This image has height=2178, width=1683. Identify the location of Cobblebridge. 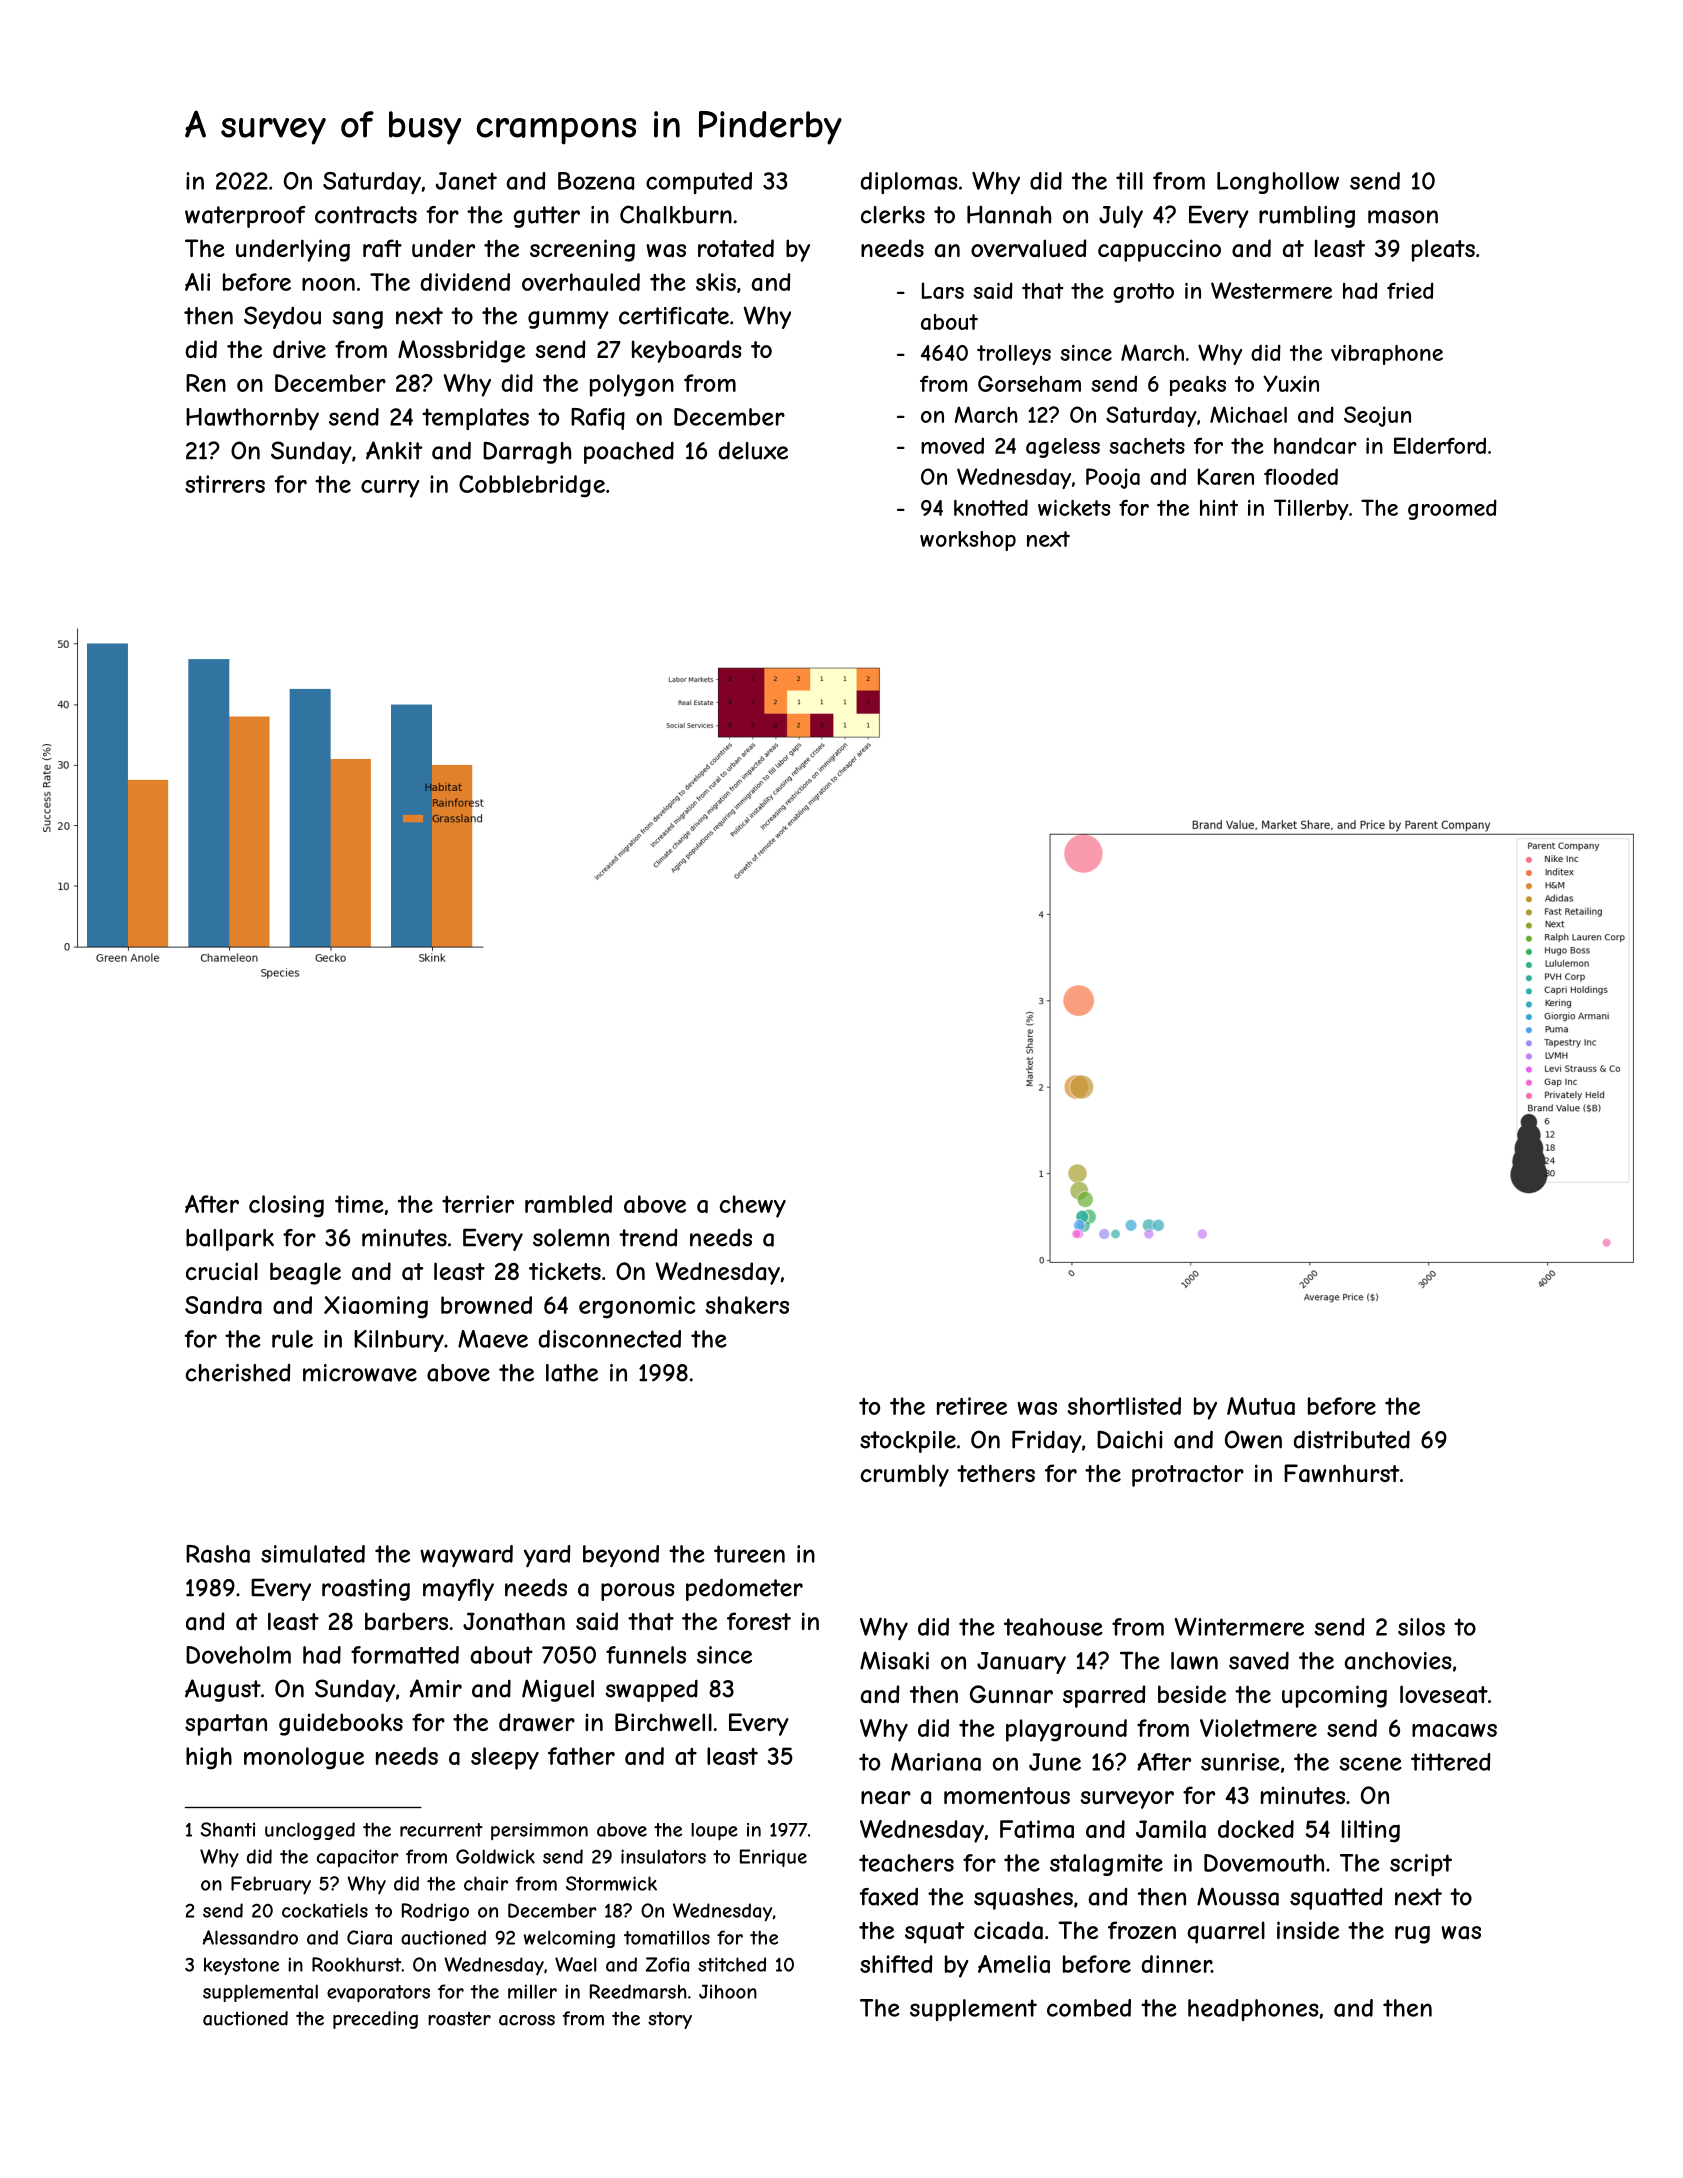
(532, 486).
